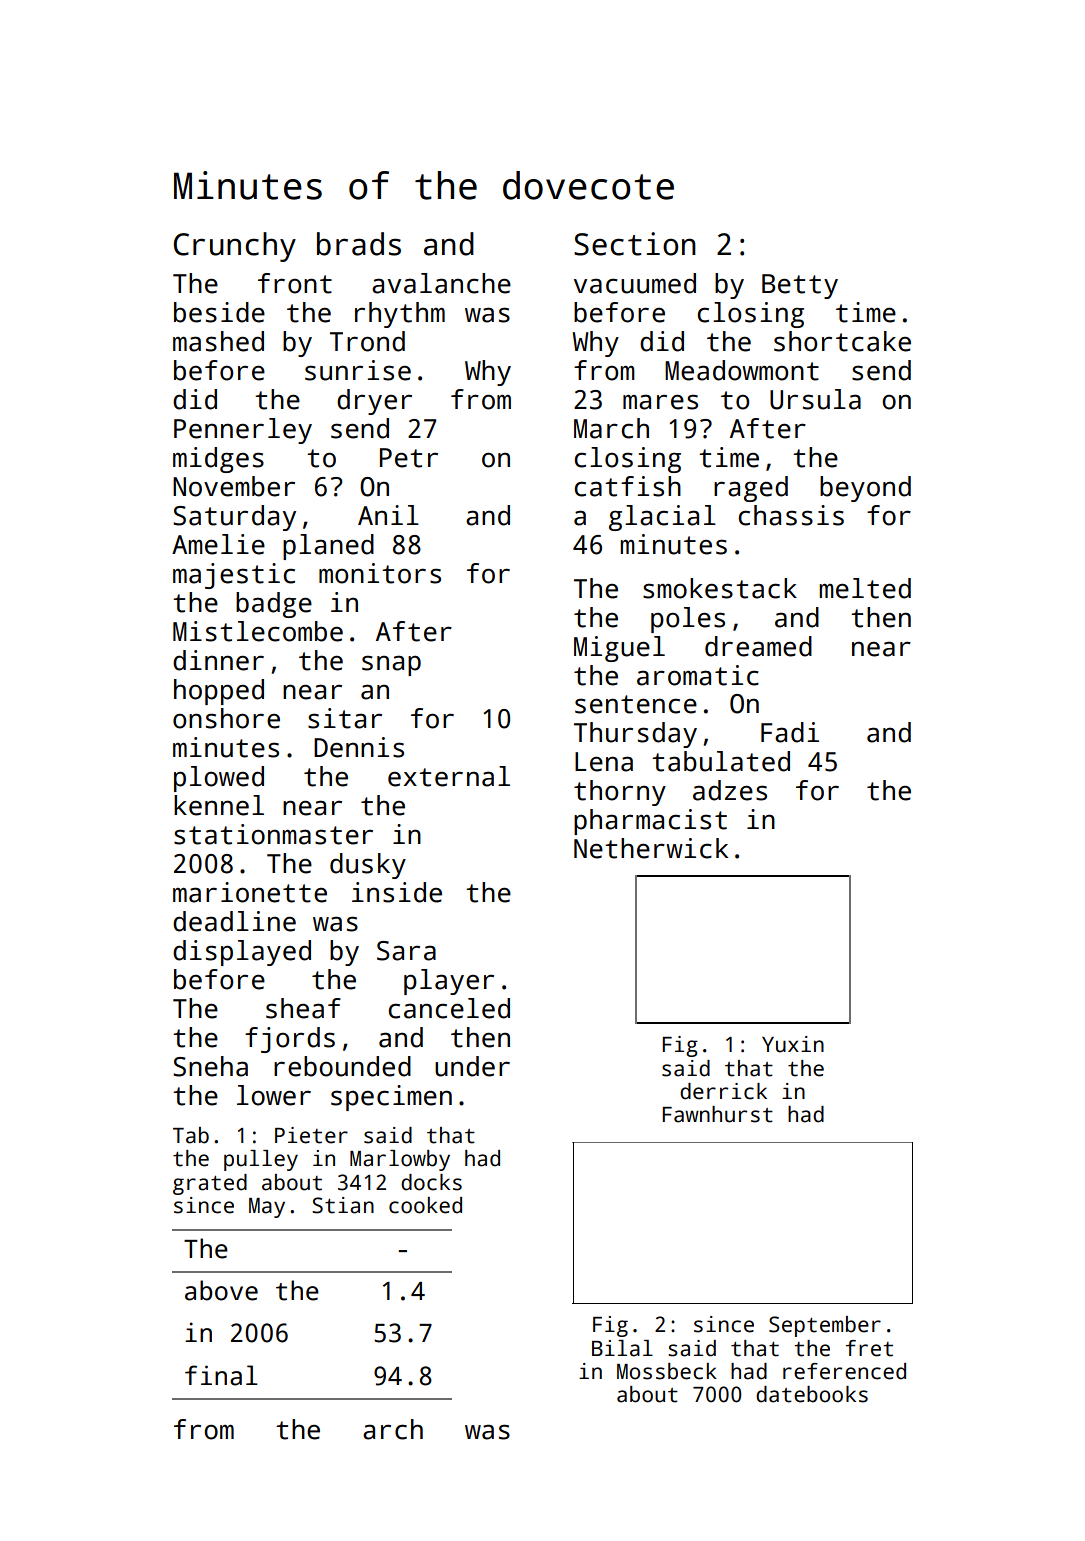  I want to click on stationmaster, so click(273, 834).
